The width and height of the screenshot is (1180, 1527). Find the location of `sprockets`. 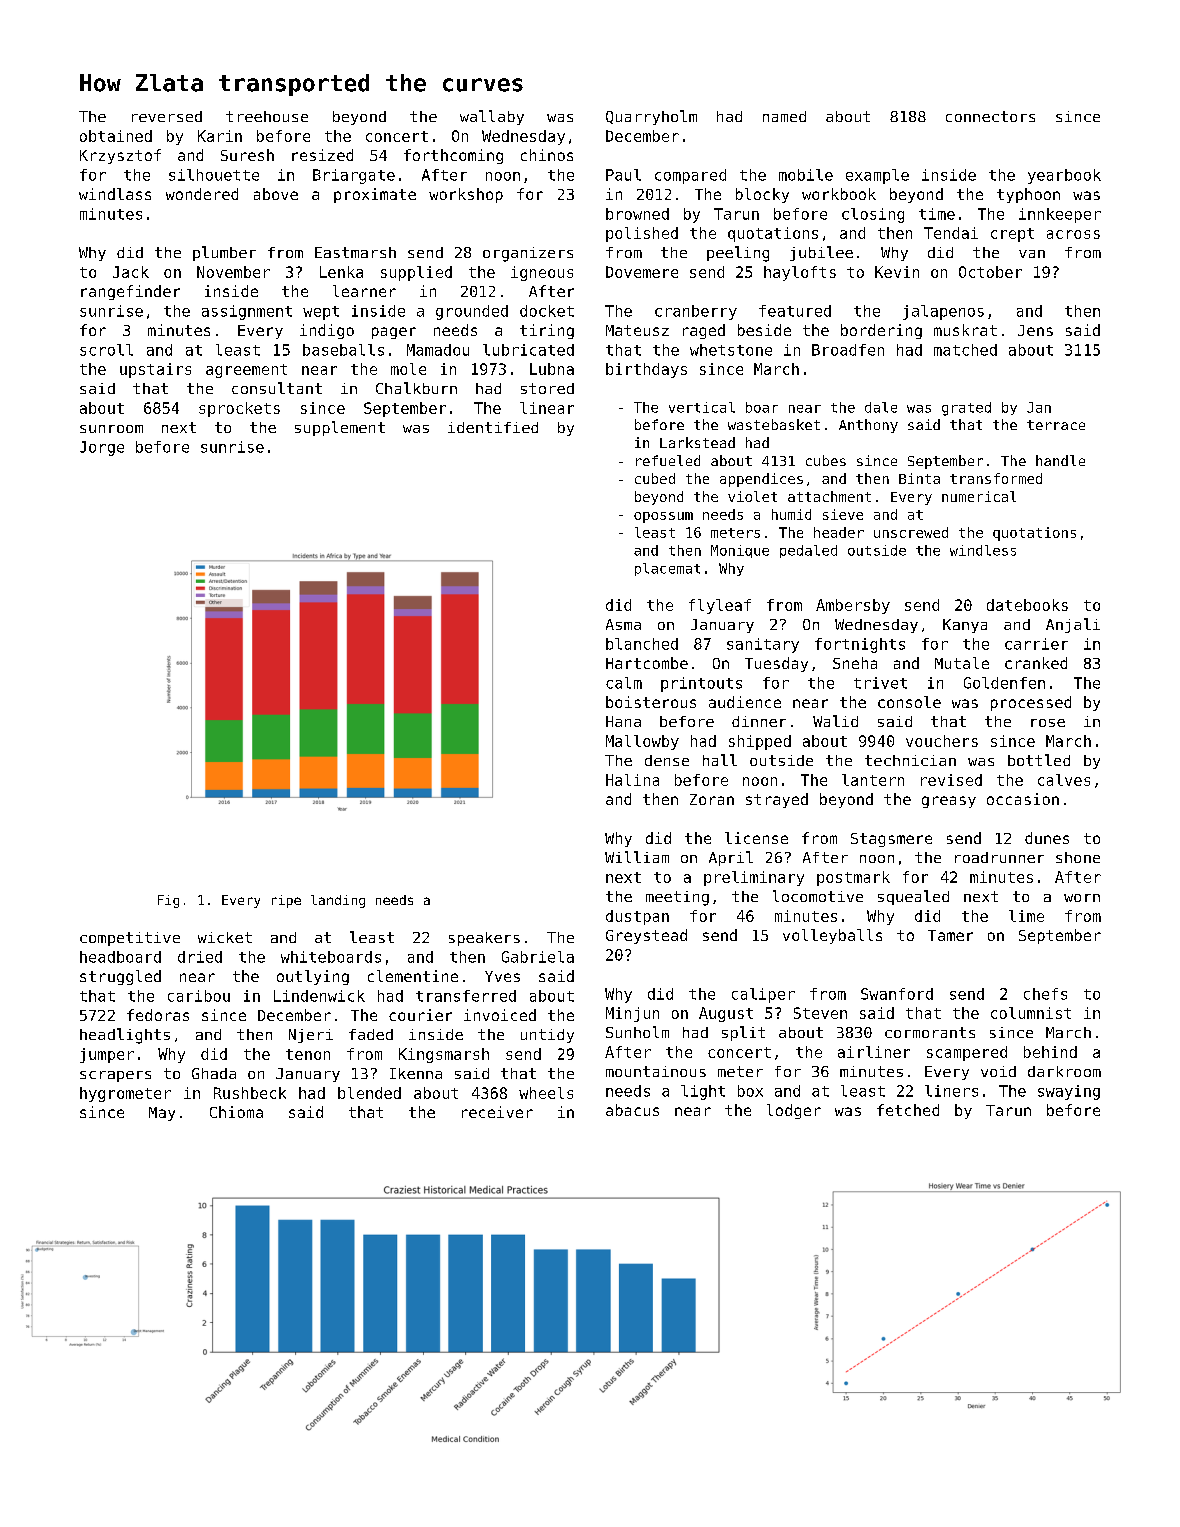

sprockets is located at coordinates (239, 409).
